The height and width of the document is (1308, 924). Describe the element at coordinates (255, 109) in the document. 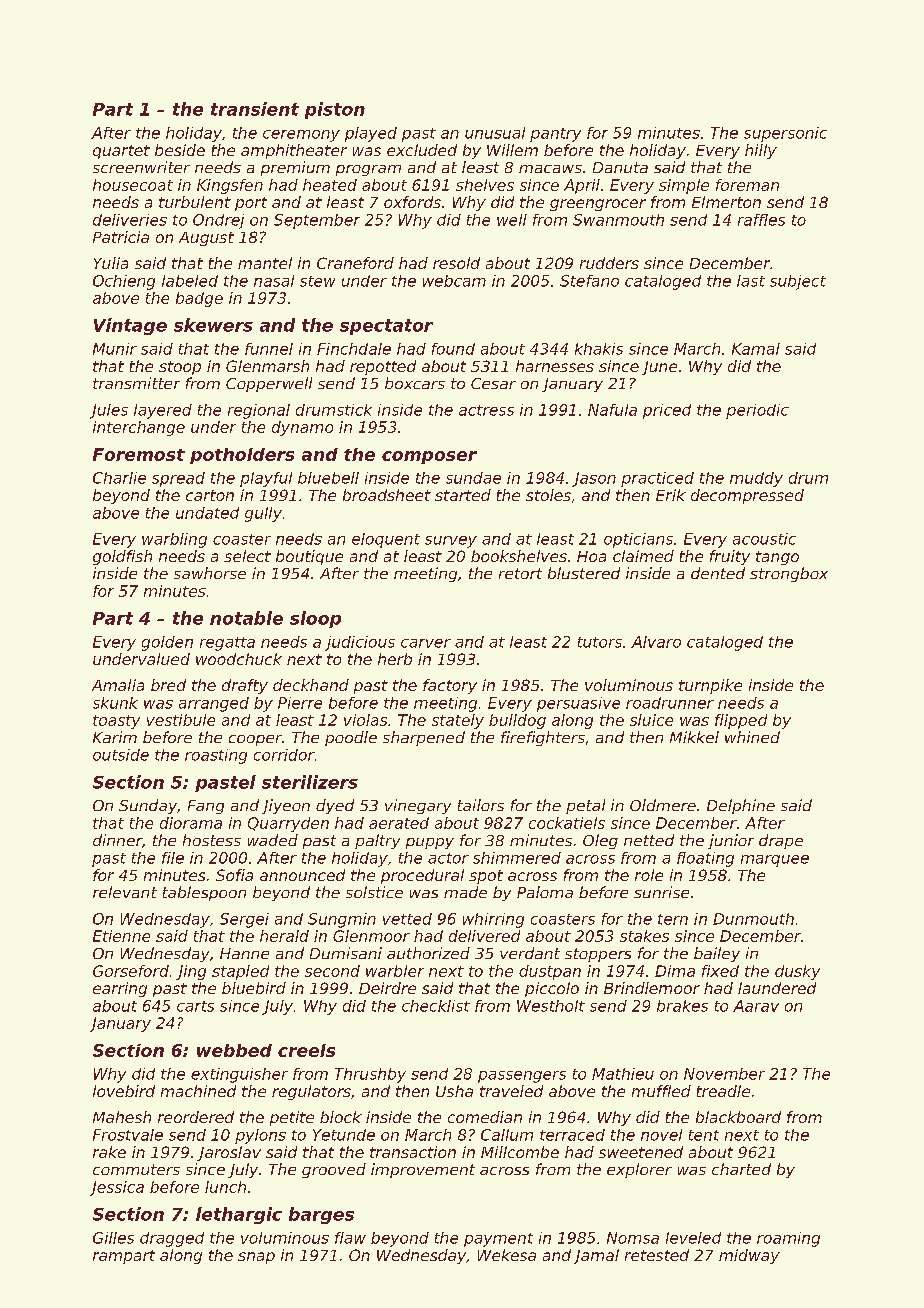

I see `transient` at that location.
